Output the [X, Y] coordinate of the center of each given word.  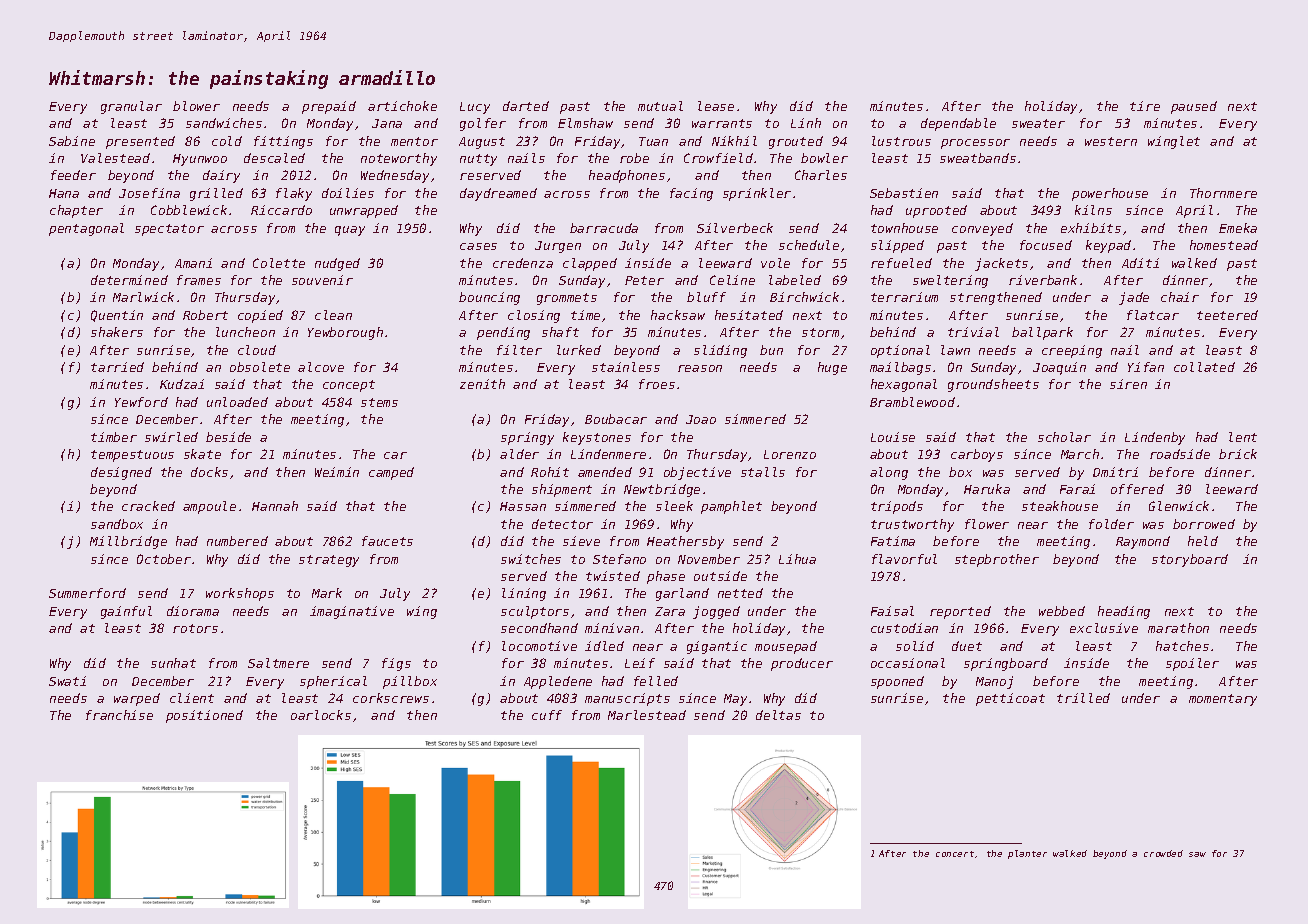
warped [137, 699]
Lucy [475, 108]
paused [1194, 107]
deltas [778, 715]
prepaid [329, 107]
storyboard [1190, 560]
